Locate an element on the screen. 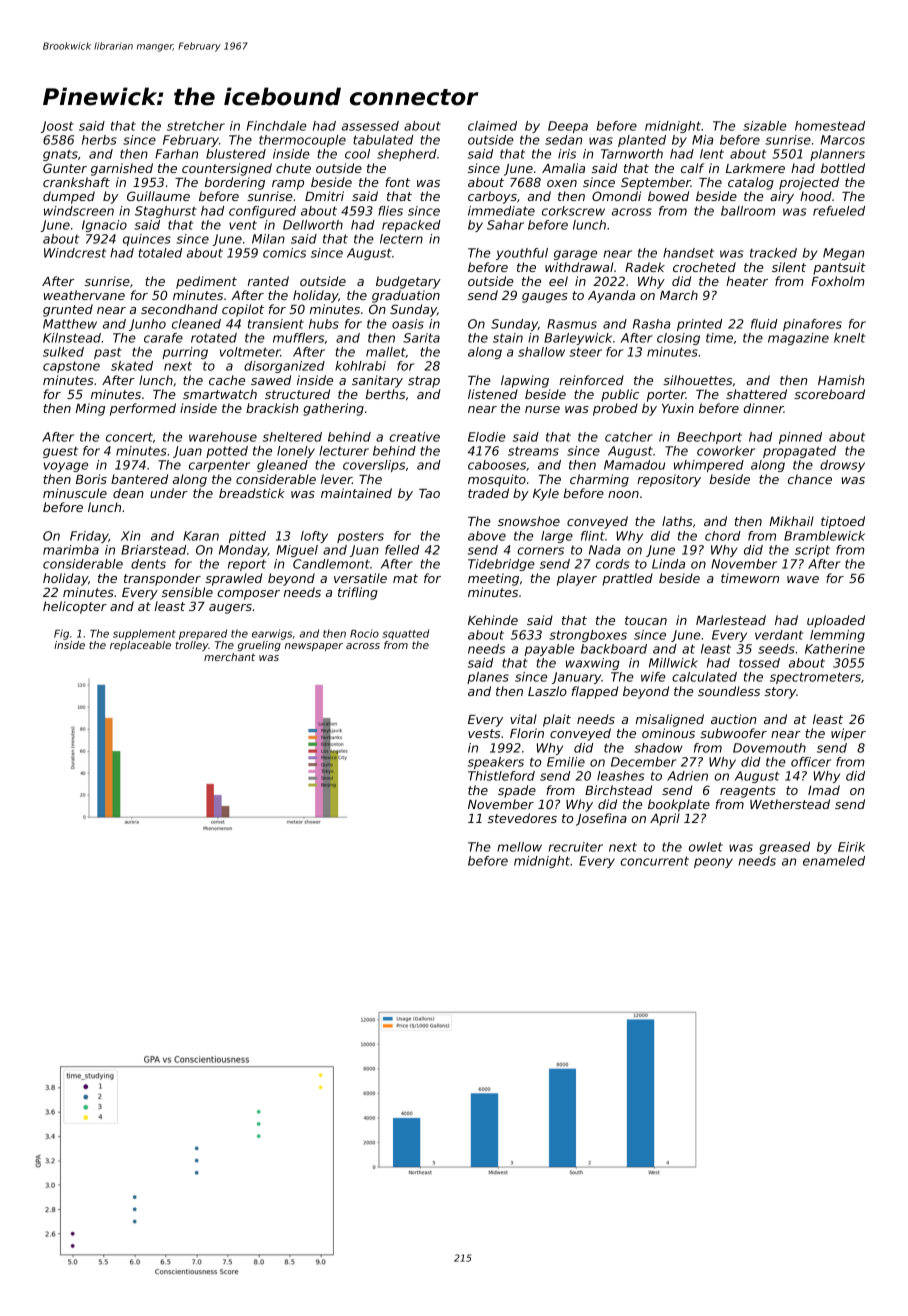  replaceable is located at coordinates (140, 646).
